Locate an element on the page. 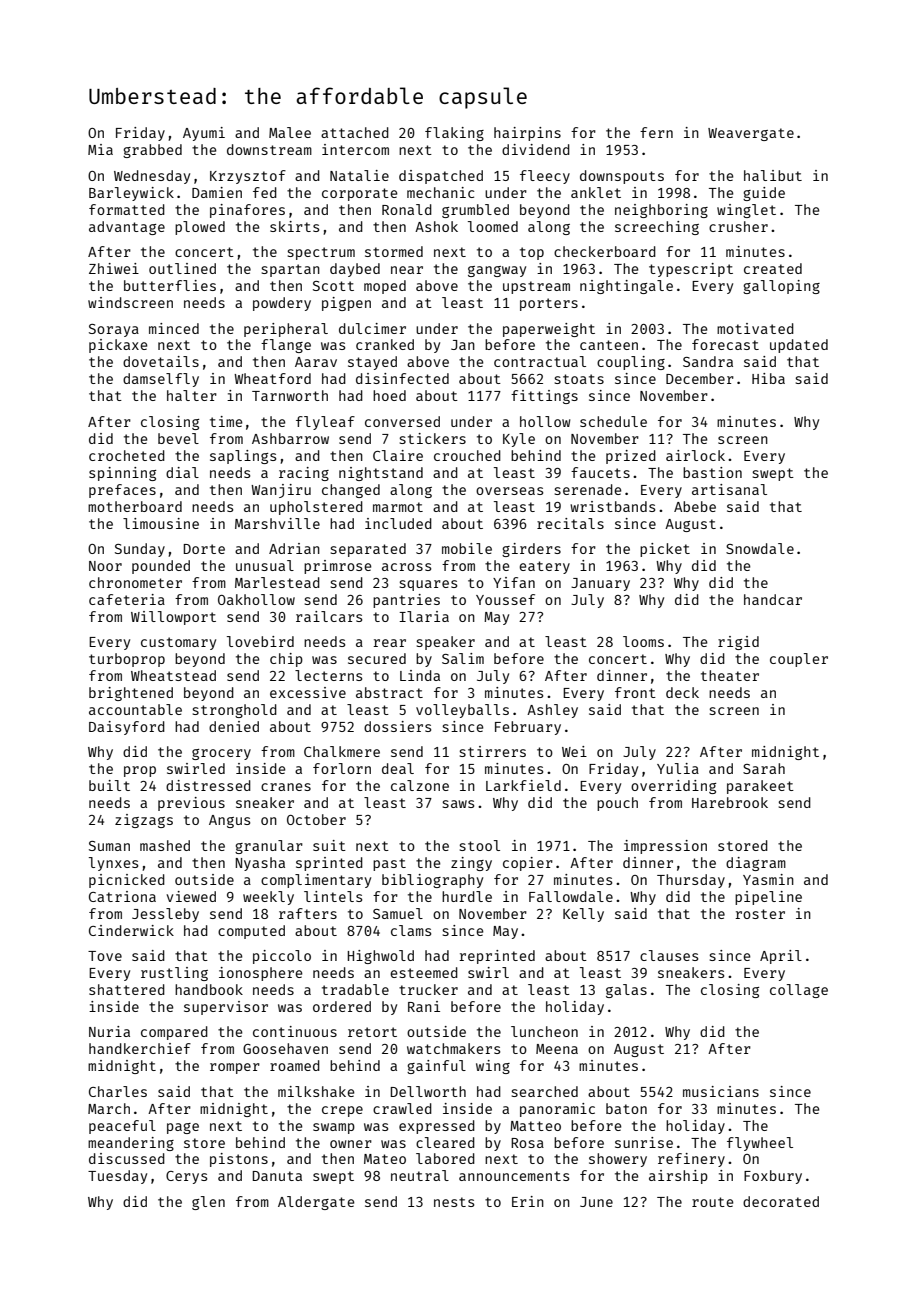 The height and width of the page is (1308, 924). fern is located at coordinates (656, 132).
